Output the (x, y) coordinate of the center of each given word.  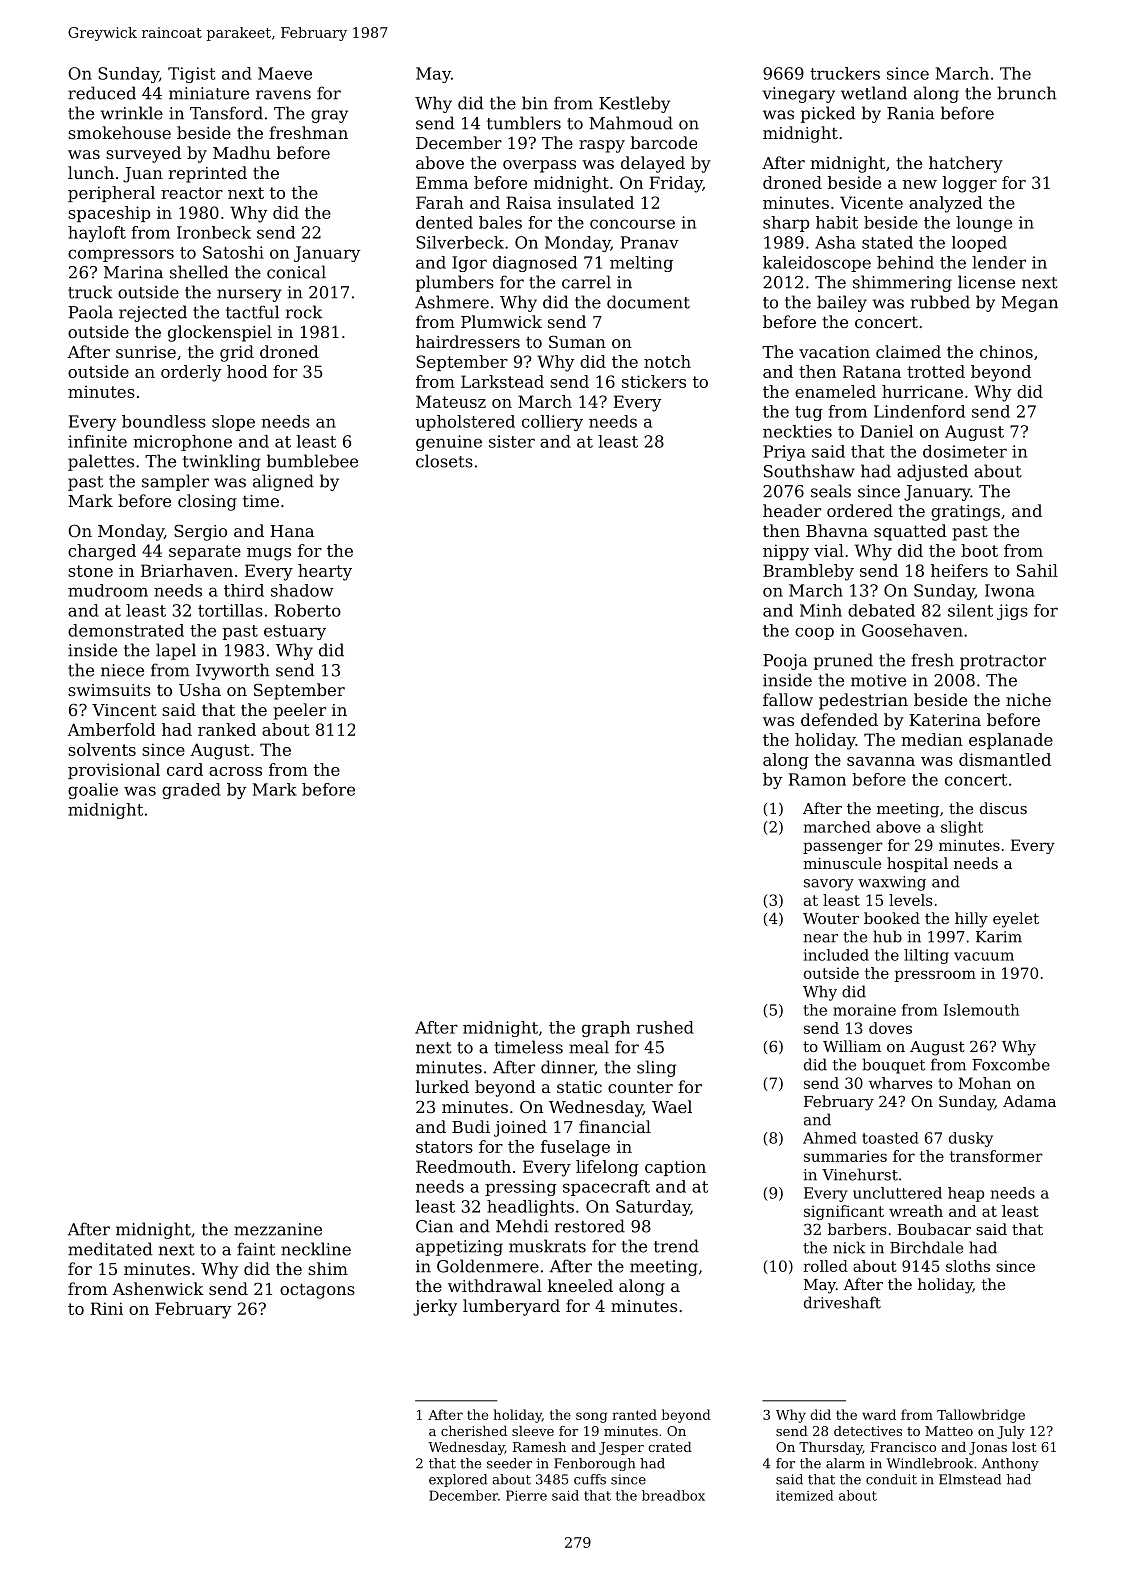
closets (444, 461)
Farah (440, 202)
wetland (874, 93)
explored (458, 1480)
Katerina (945, 720)
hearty (325, 572)
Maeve (285, 73)
